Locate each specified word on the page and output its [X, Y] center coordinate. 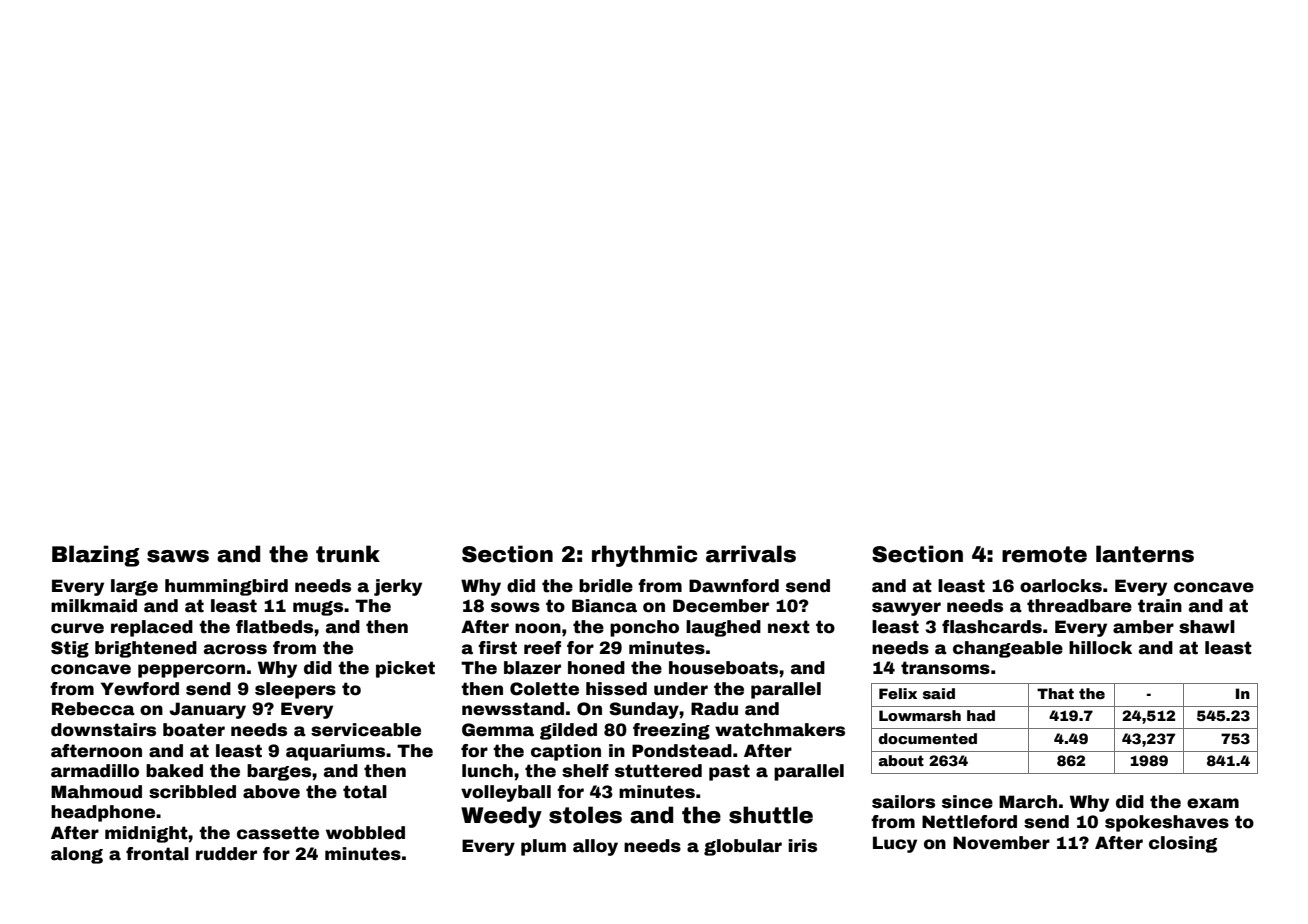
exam [1213, 803]
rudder [226, 854]
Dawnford [734, 586]
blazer [532, 668]
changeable [1008, 649]
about [901, 760]
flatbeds [274, 627]
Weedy [501, 817]
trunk [348, 554]
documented [928, 738]
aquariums [335, 752]
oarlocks [1061, 586]
